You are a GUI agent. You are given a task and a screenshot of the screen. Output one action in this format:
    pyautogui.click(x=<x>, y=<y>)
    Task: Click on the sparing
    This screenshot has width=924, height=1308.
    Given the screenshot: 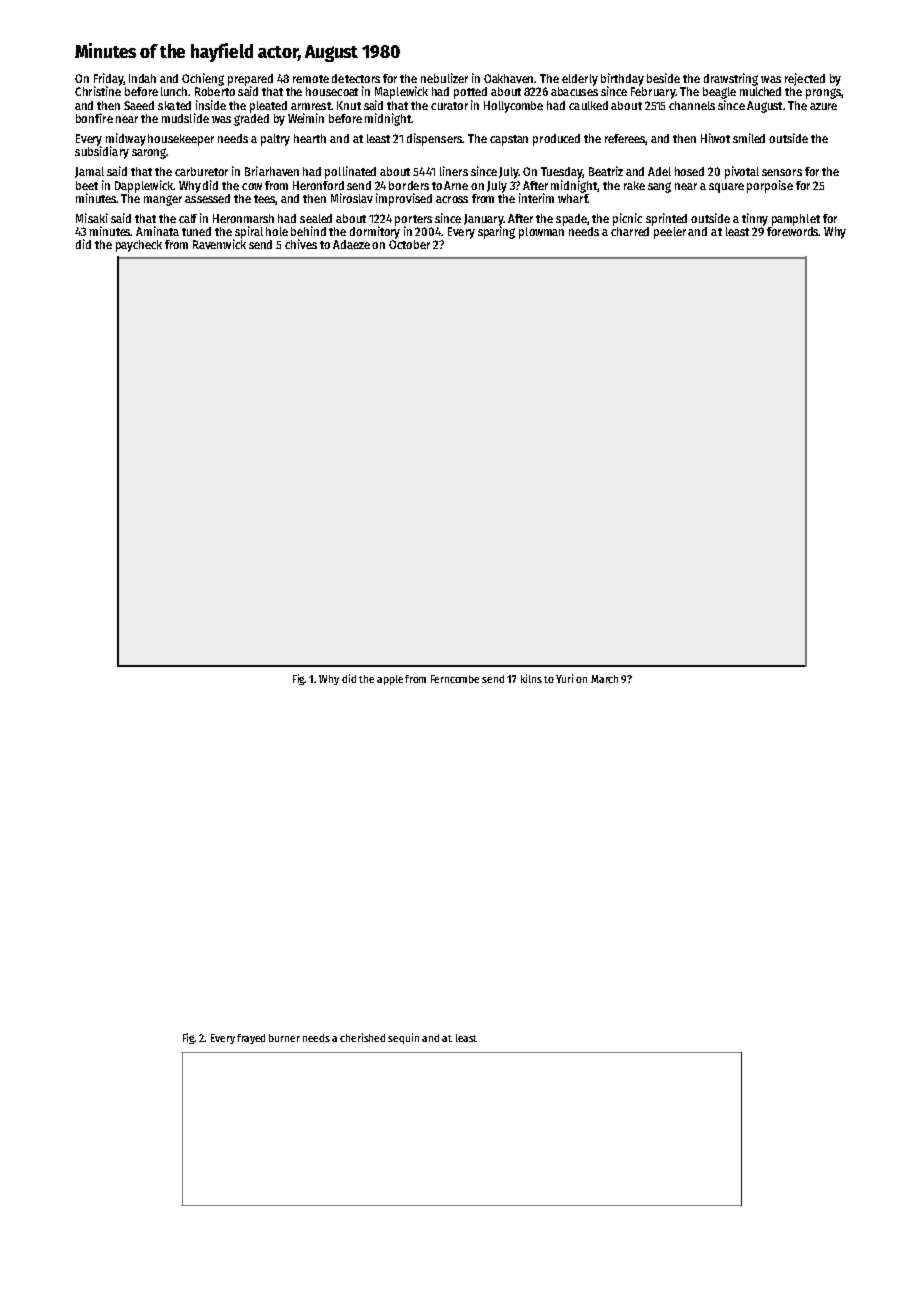 What is the action you would take?
    pyautogui.click(x=496, y=232)
